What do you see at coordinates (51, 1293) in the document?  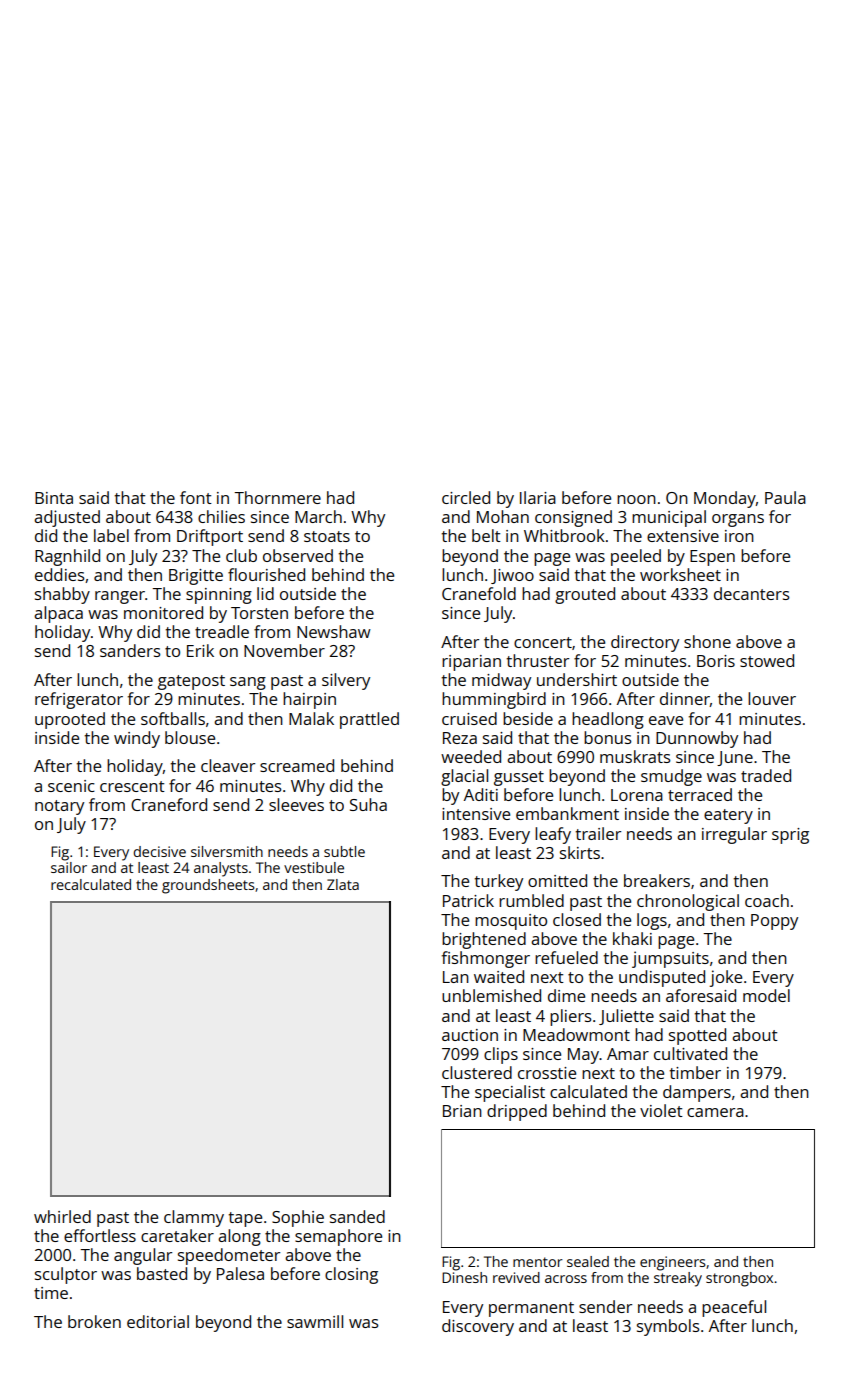 I see `time` at bounding box center [51, 1293].
